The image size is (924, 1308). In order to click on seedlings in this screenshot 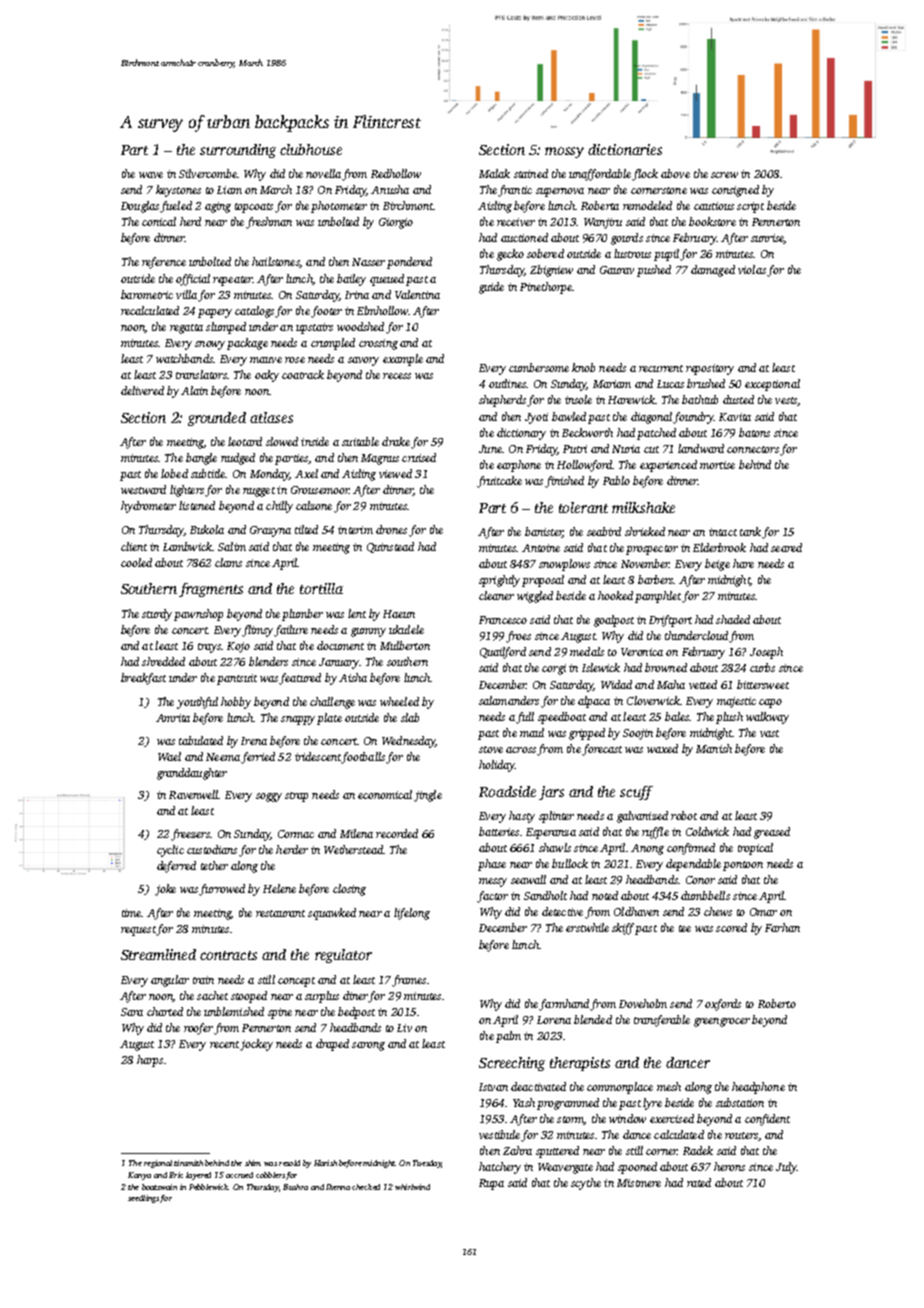, I will do `click(143, 1199)`.
